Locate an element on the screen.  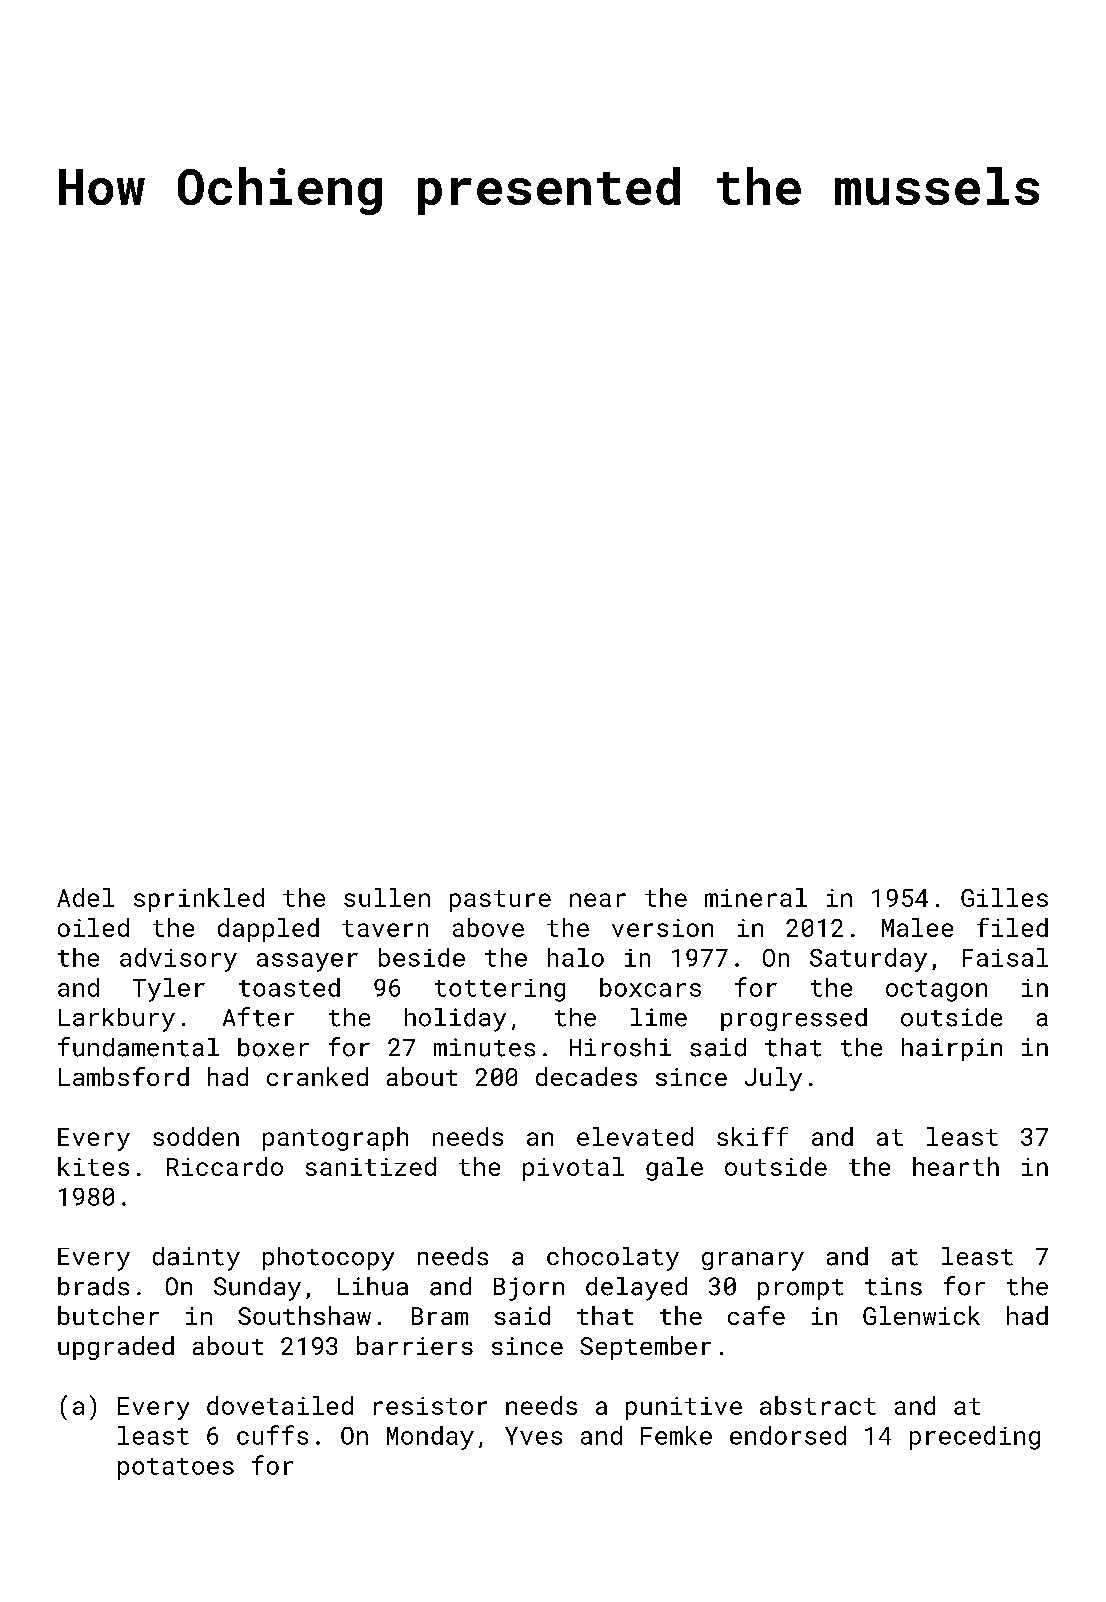
cafe is located at coordinates (756, 1315).
